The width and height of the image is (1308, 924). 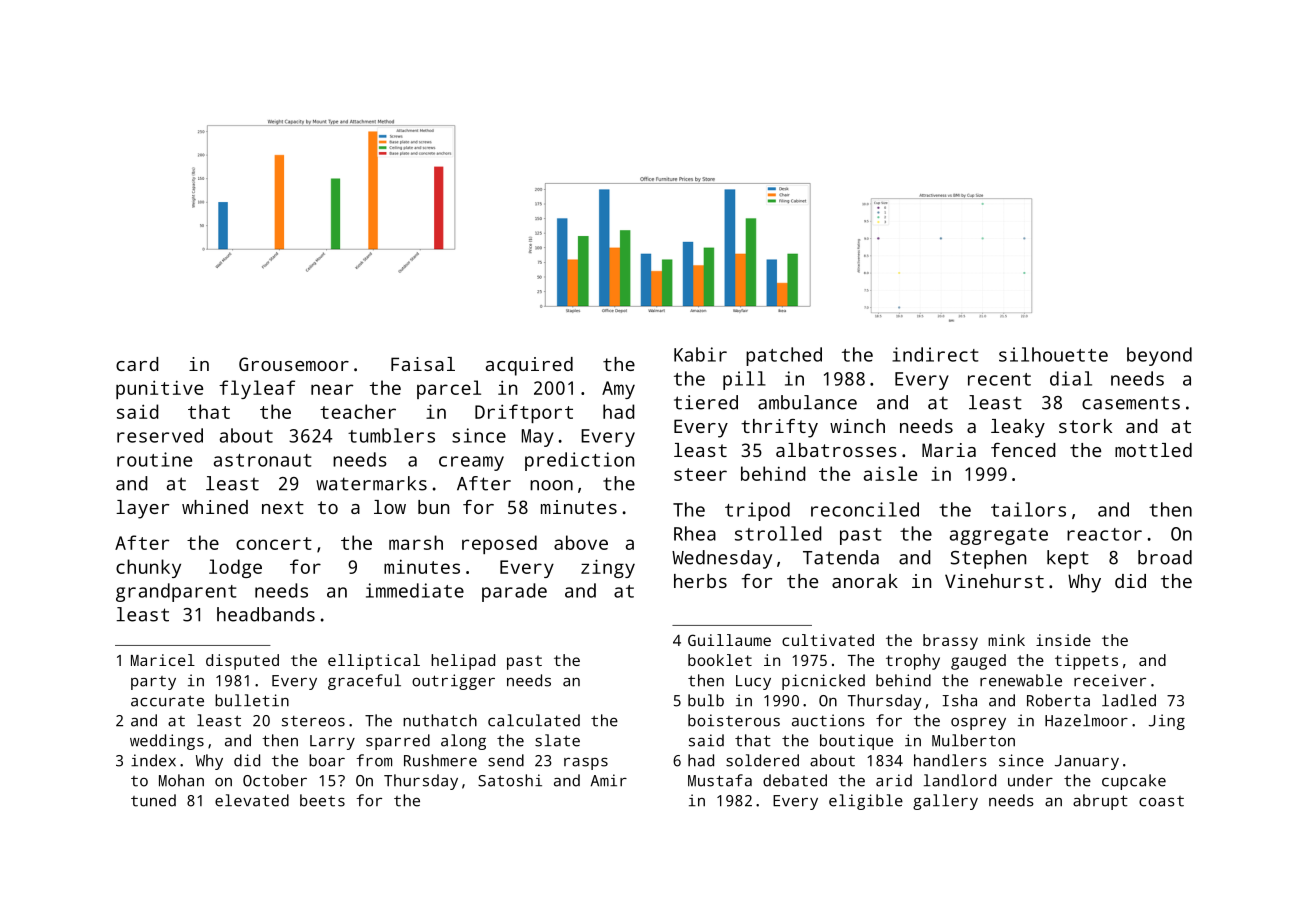 I want to click on Mohan, so click(x=181, y=780).
